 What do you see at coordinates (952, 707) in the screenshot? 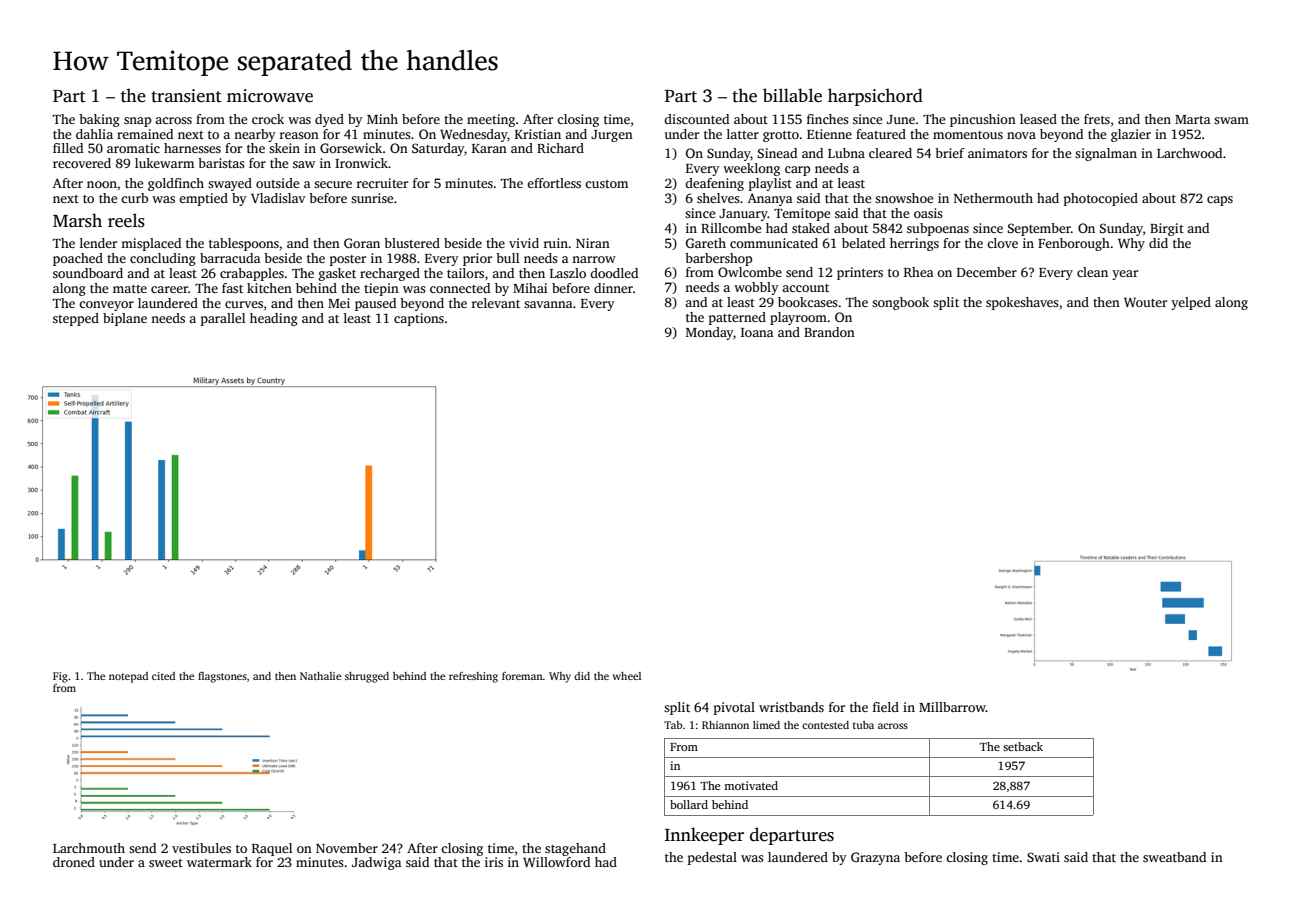
I see `Millbarrow` at bounding box center [952, 707].
